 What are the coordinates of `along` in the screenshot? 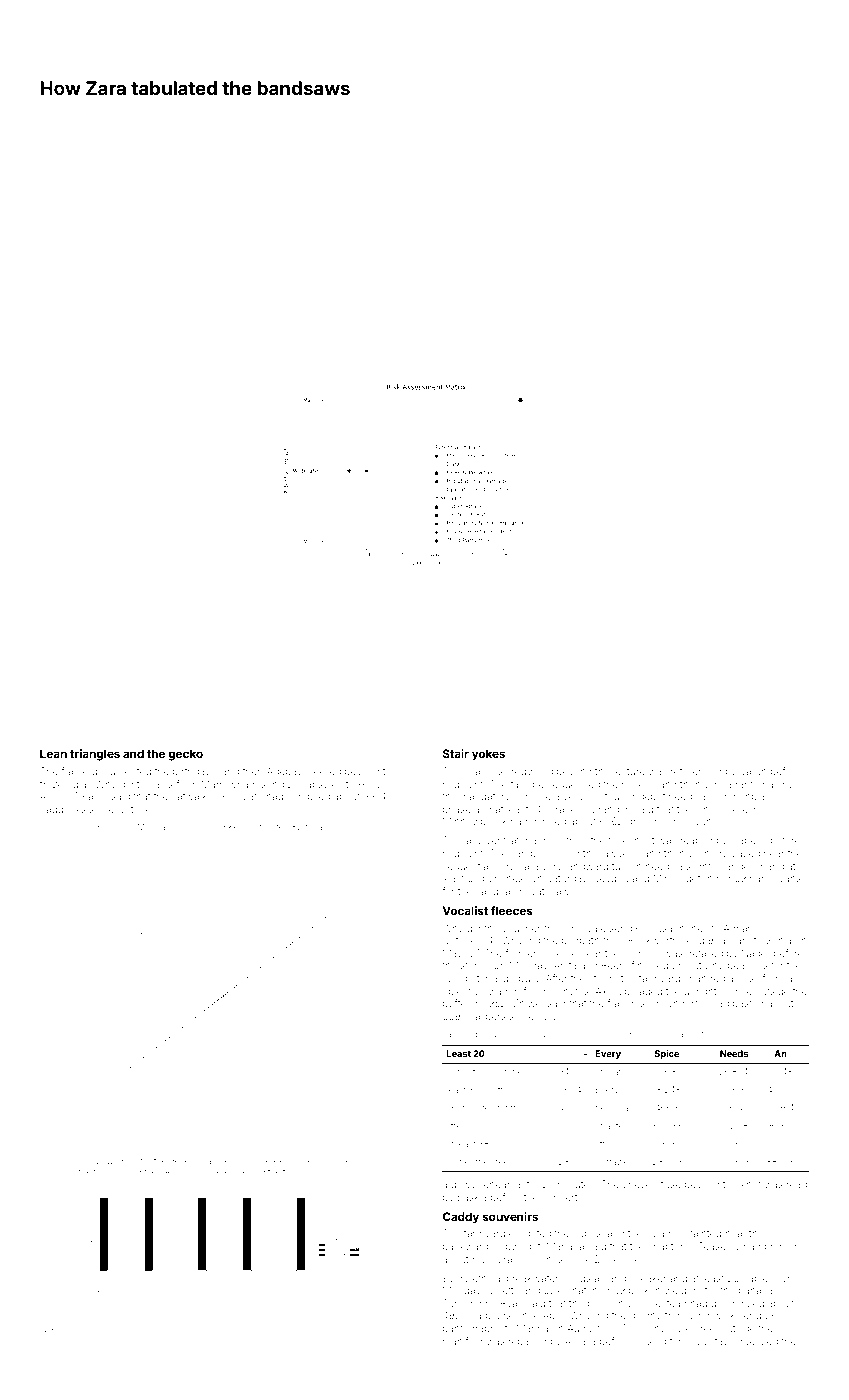 It's located at (781, 785).
